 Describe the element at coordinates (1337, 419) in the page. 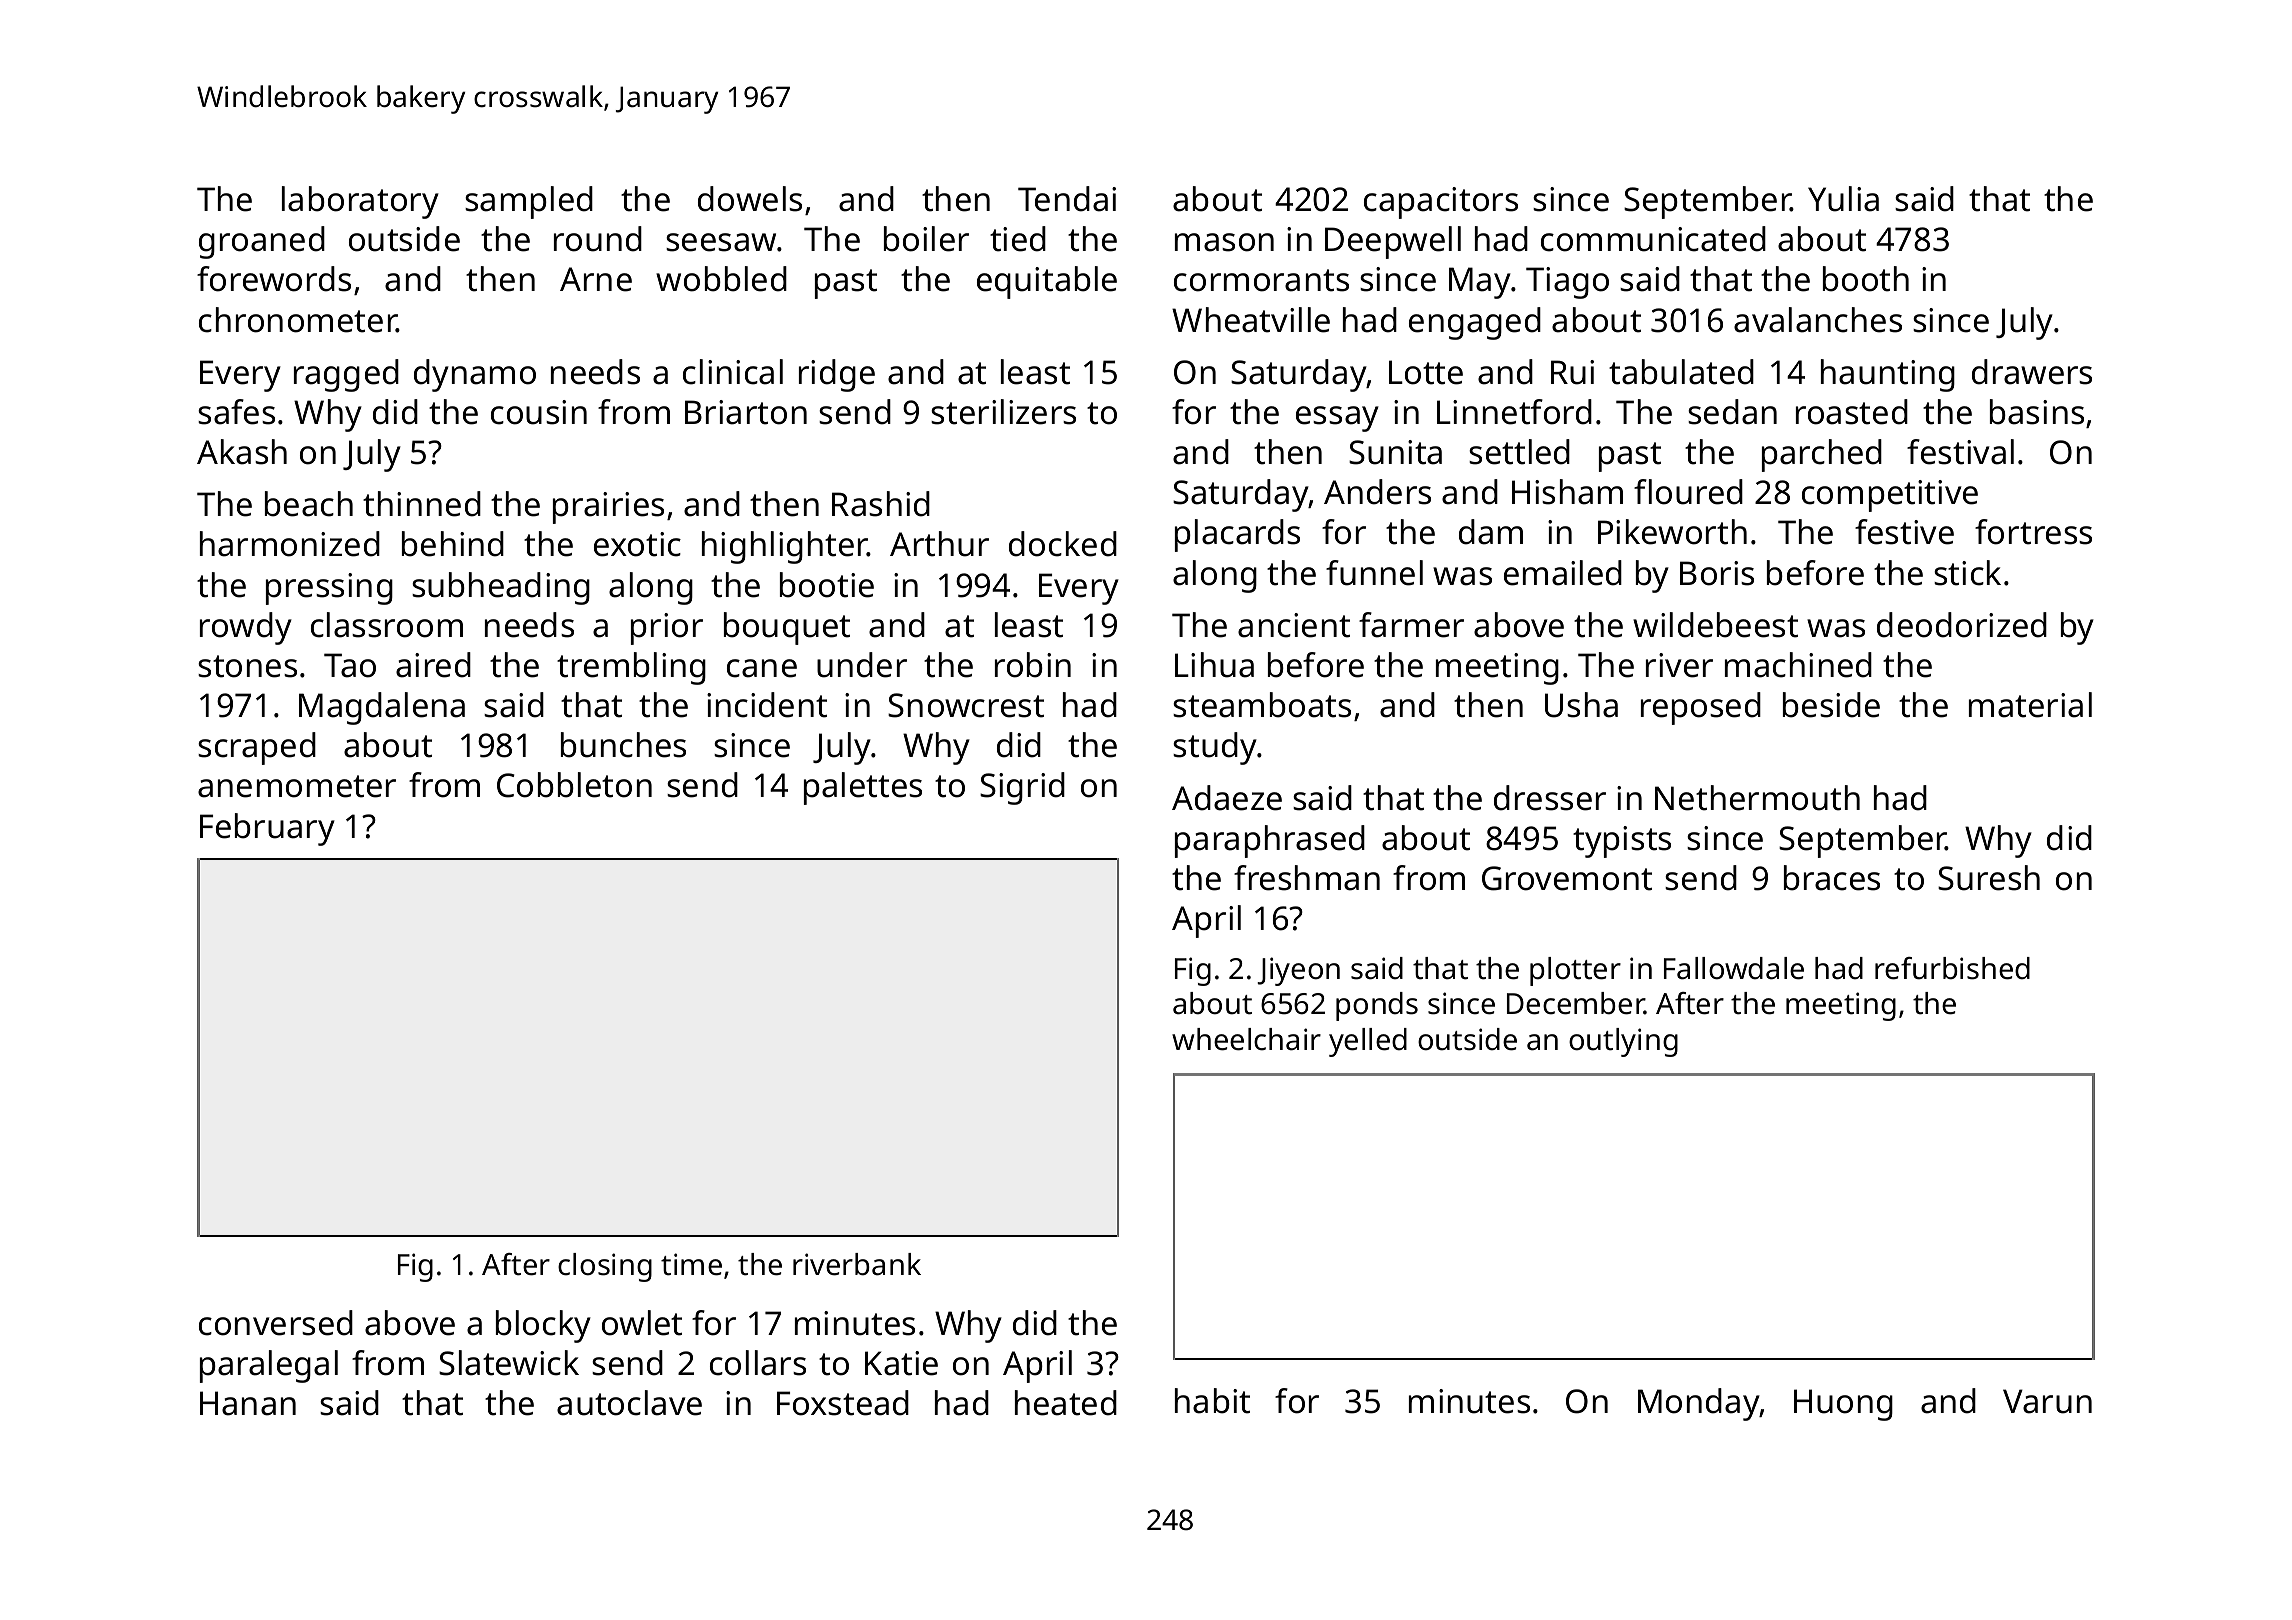

I see `essay` at that location.
